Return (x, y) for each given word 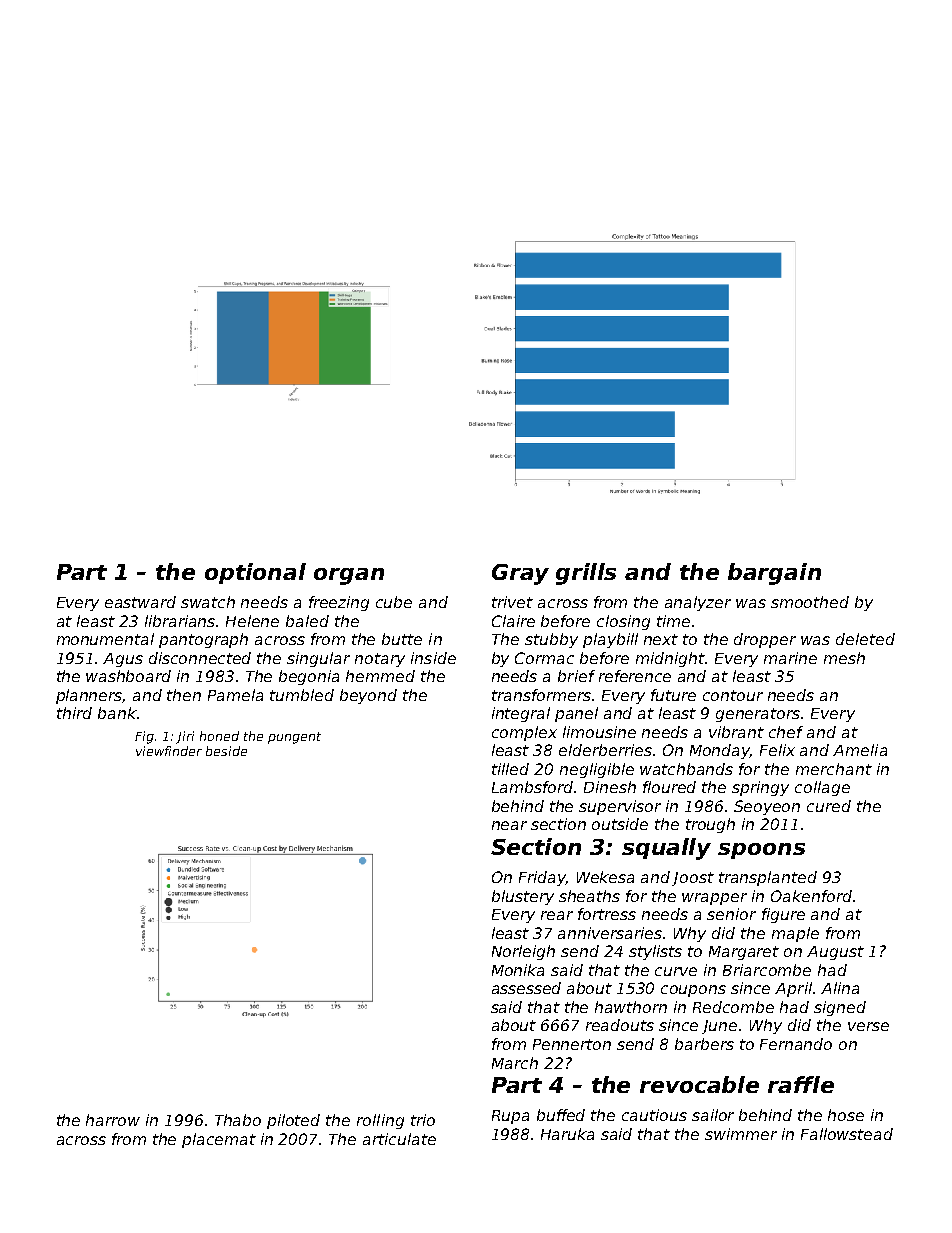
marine (790, 658)
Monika (518, 970)
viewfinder (169, 751)
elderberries (605, 750)
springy (760, 788)
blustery (523, 897)
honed (219, 736)
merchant (834, 769)
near (509, 825)
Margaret (744, 953)
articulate (399, 1139)
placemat (219, 1140)
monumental (105, 639)
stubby (551, 640)
